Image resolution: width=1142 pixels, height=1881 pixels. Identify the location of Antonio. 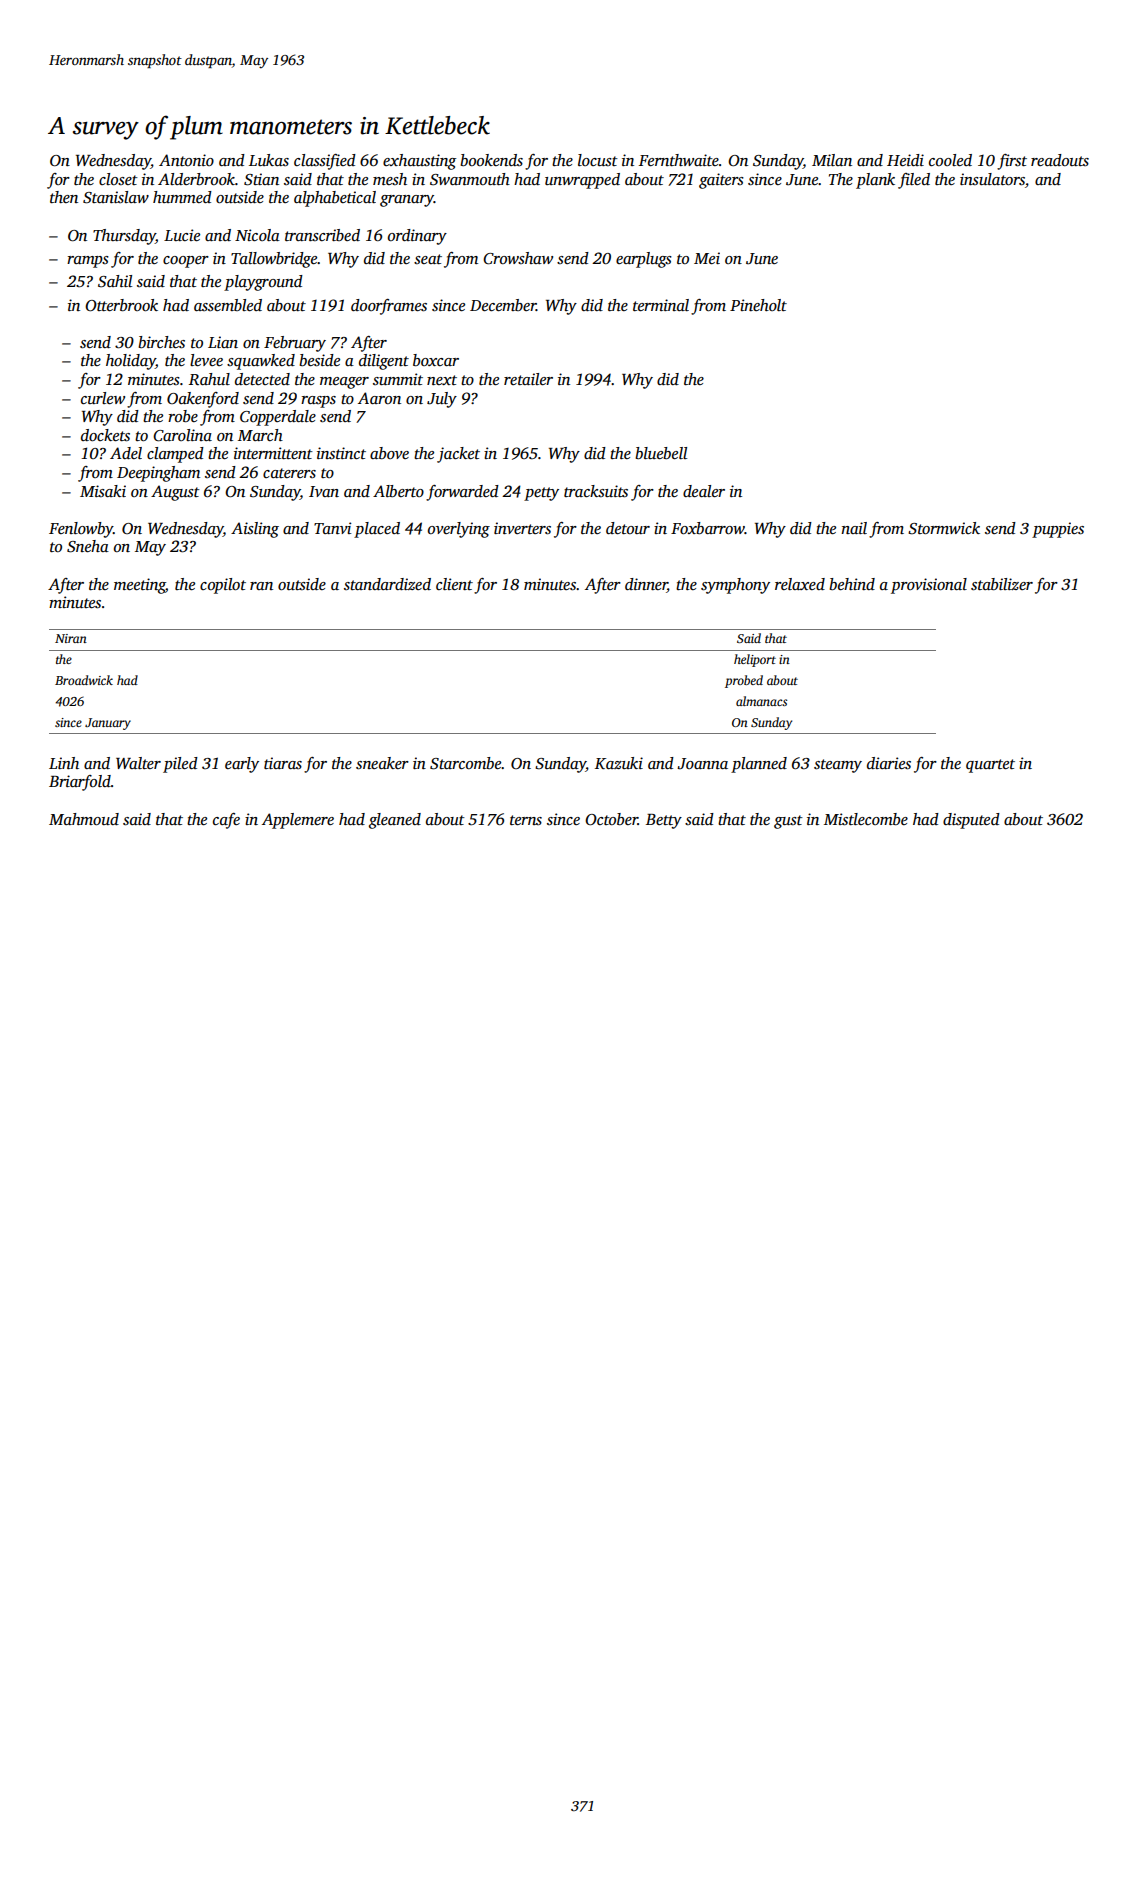
(186, 160).
